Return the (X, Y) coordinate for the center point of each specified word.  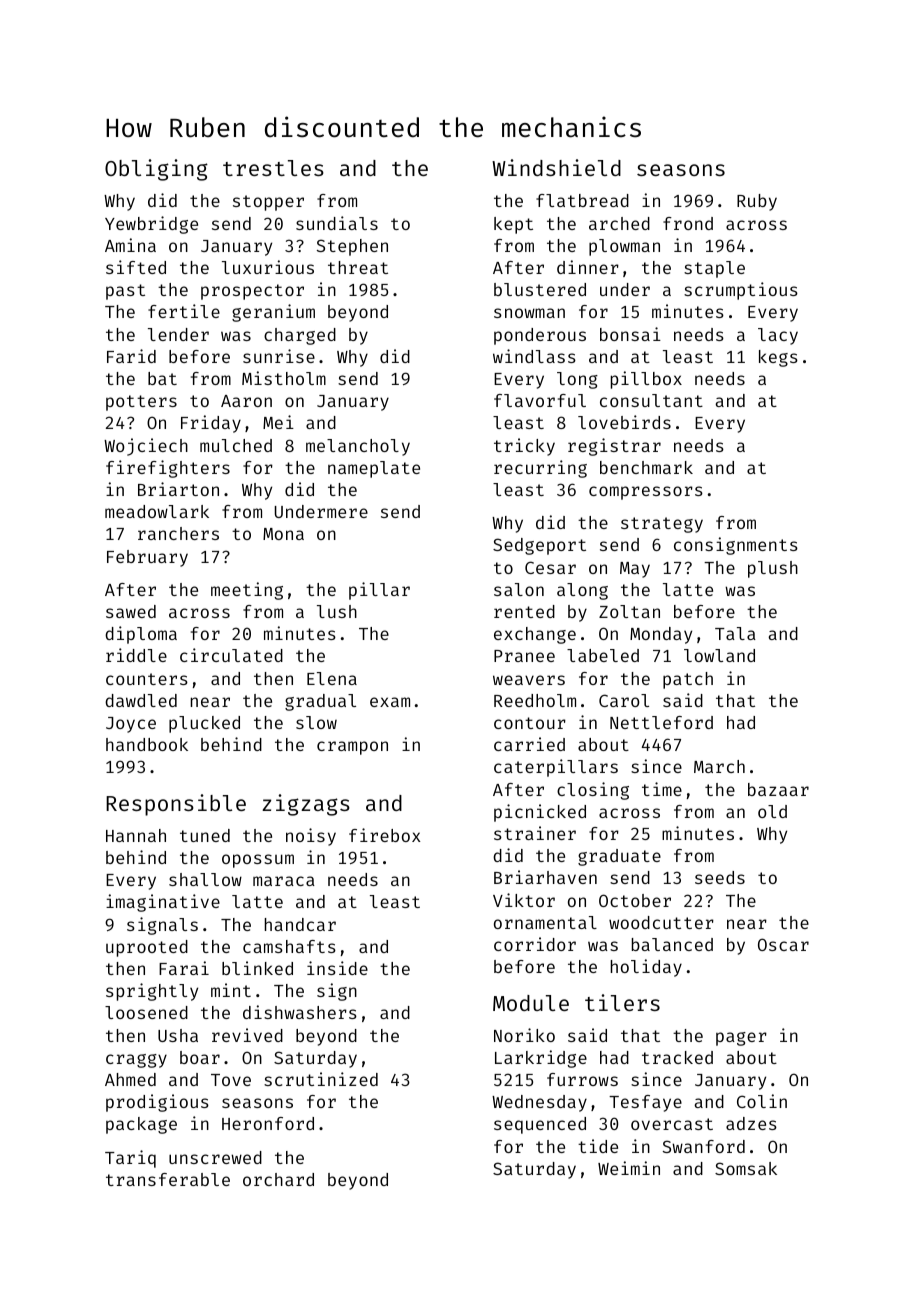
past (125, 292)
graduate (619, 857)
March (719, 766)
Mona (283, 534)
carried (529, 744)
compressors (646, 493)
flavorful (540, 400)
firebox (385, 835)
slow (316, 722)
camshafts (289, 946)
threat (358, 267)
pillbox (646, 380)
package (141, 1125)
